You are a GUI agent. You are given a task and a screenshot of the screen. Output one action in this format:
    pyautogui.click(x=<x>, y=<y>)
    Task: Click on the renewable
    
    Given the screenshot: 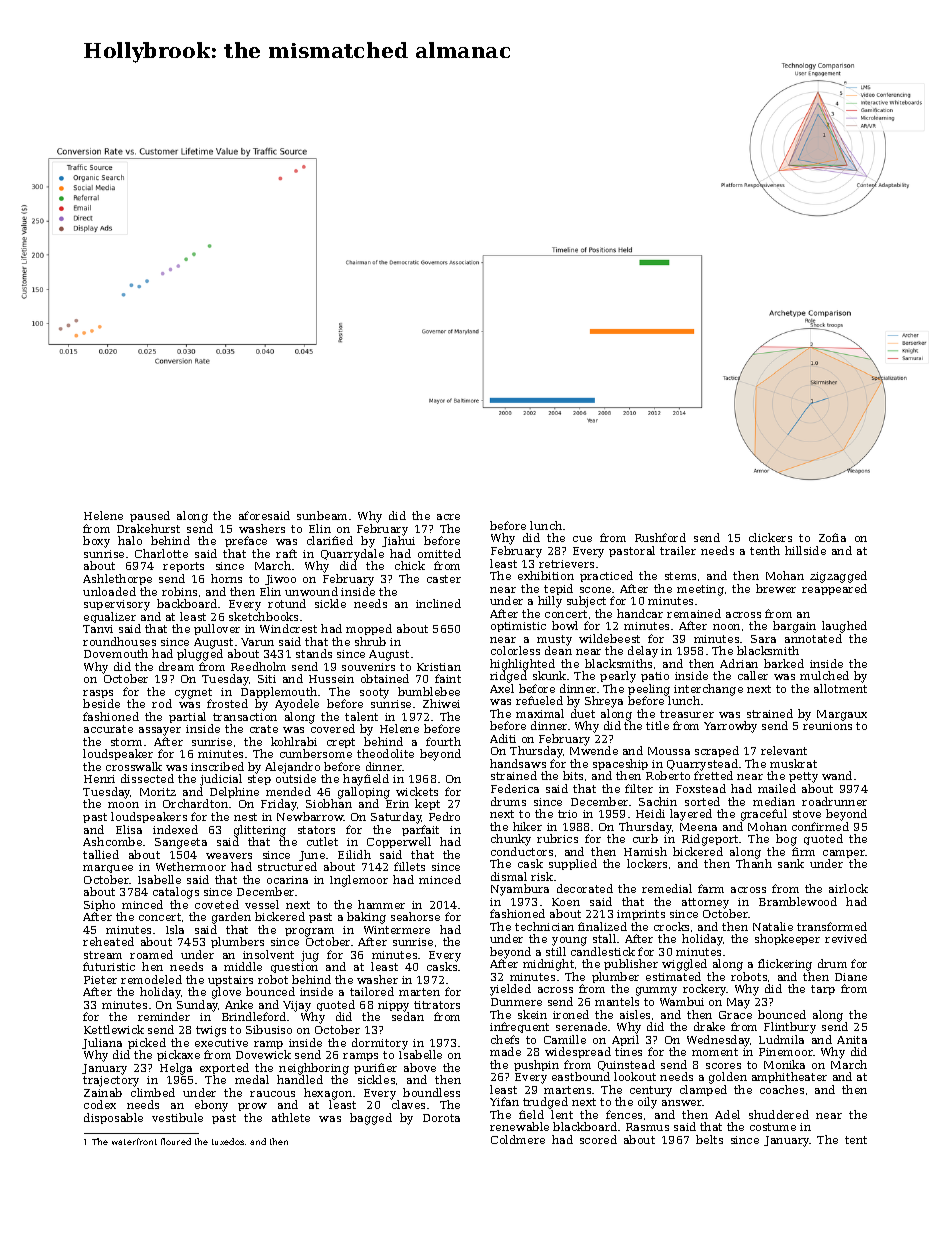 What is the action you would take?
    pyautogui.click(x=519, y=1126)
